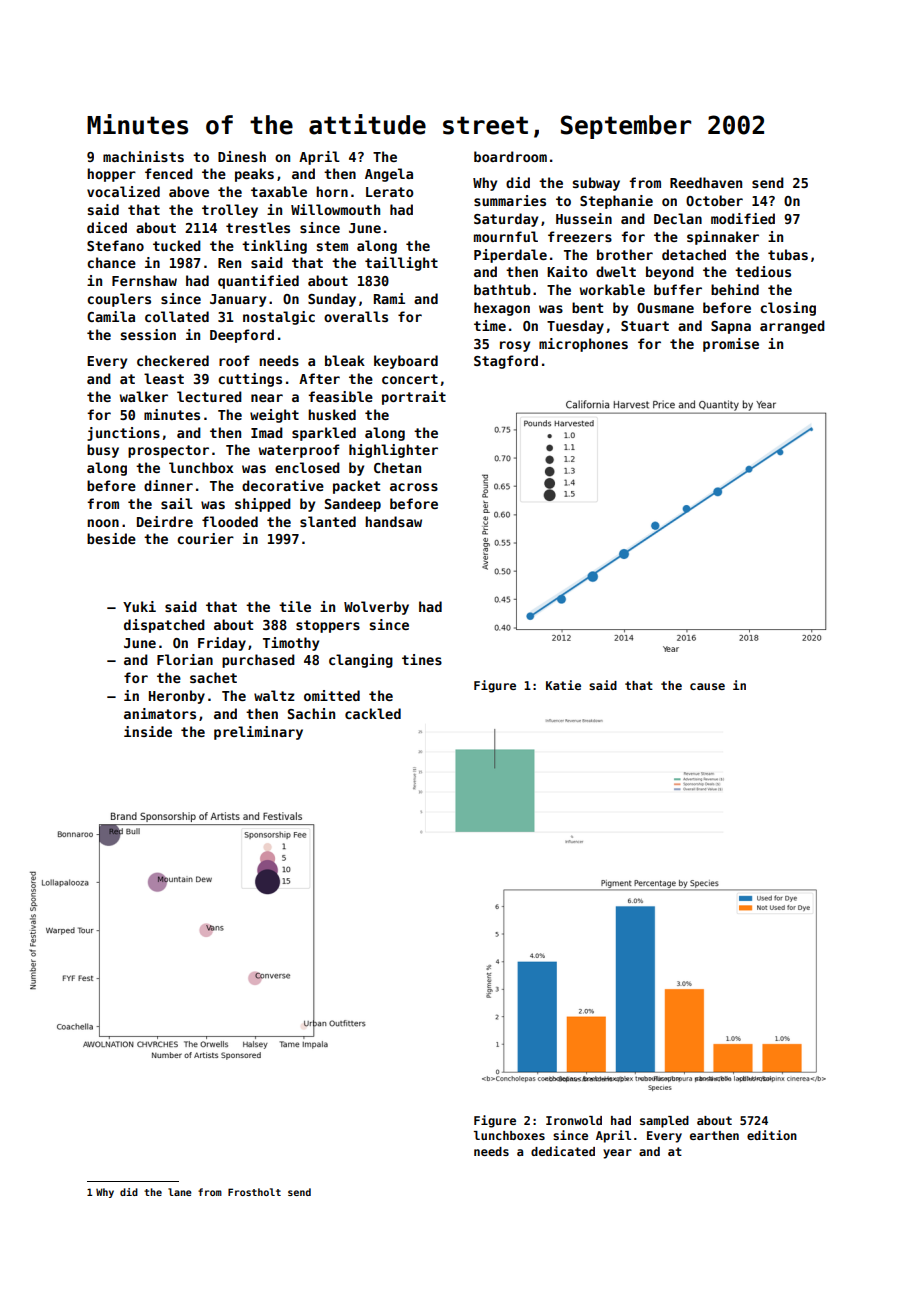  Describe the element at coordinates (772, 1135) in the page. I see `edition` at that location.
